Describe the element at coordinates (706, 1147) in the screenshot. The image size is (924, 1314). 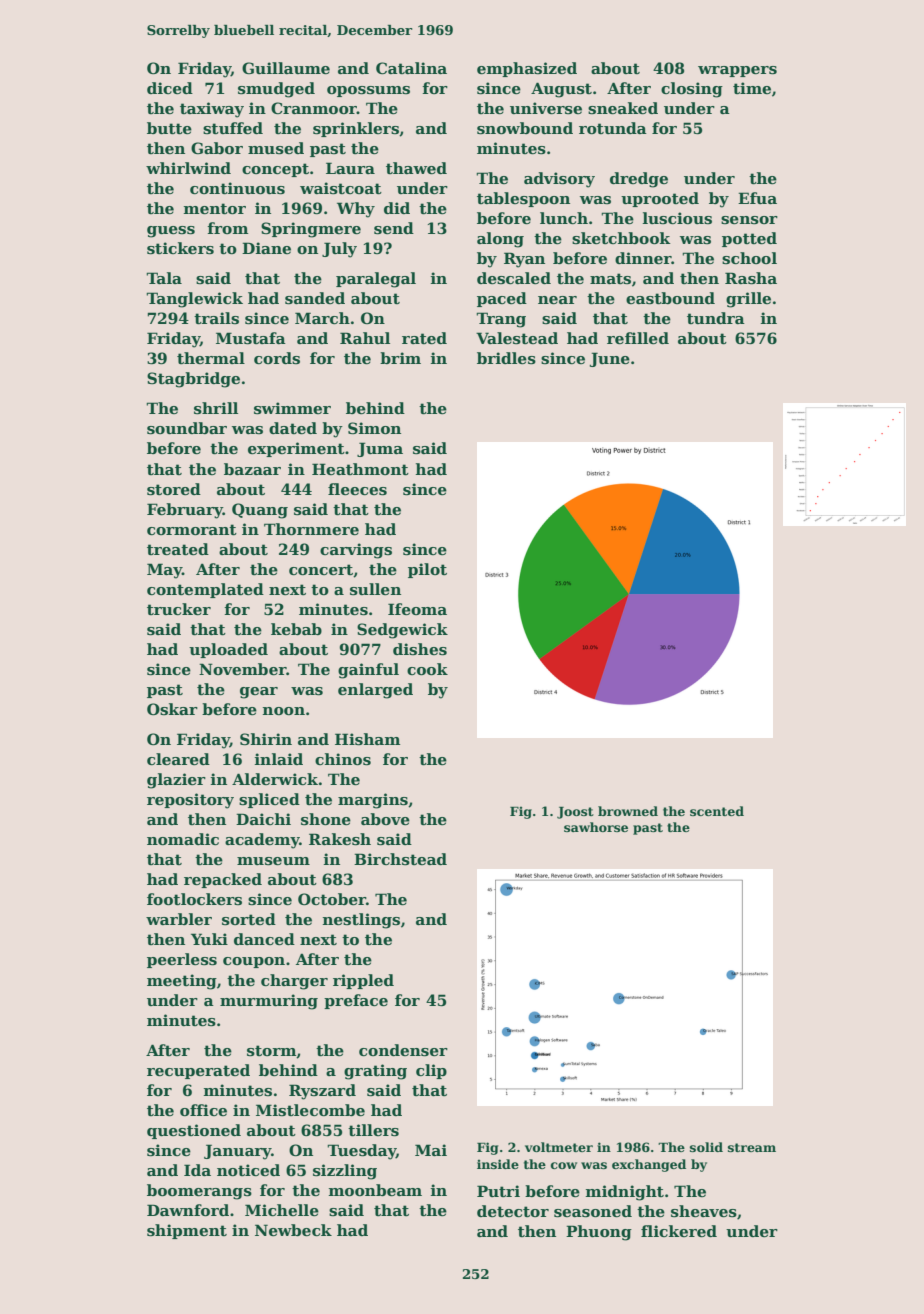
I see `solid` at that location.
